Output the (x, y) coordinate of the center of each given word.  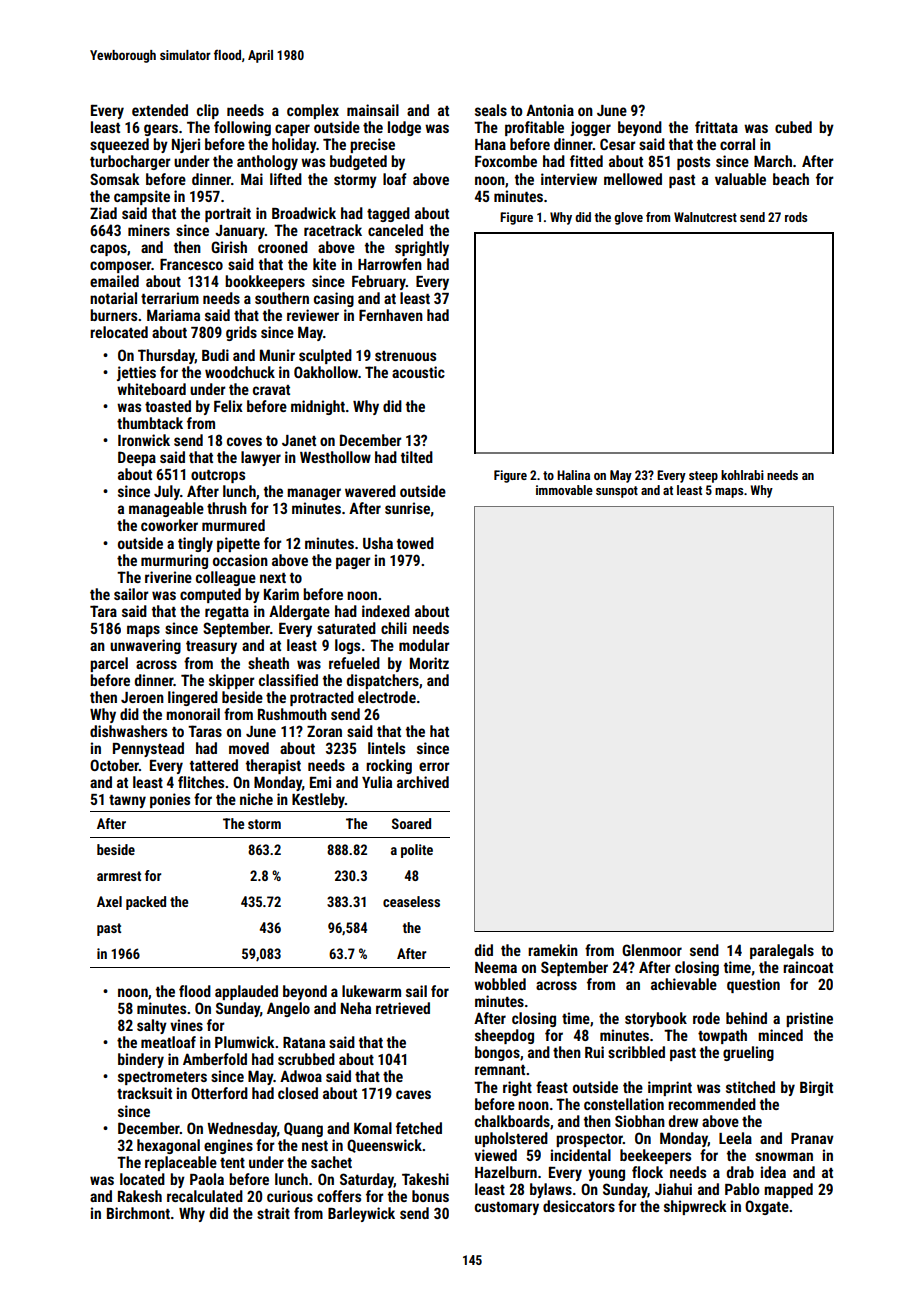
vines (186, 1025)
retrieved (403, 1008)
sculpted (325, 356)
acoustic (418, 372)
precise (372, 145)
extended (160, 110)
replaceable (181, 1163)
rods (796, 217)
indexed (386, 611)
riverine (168, 577)
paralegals (782, 951)
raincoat (808, 967)
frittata (716, 127)
